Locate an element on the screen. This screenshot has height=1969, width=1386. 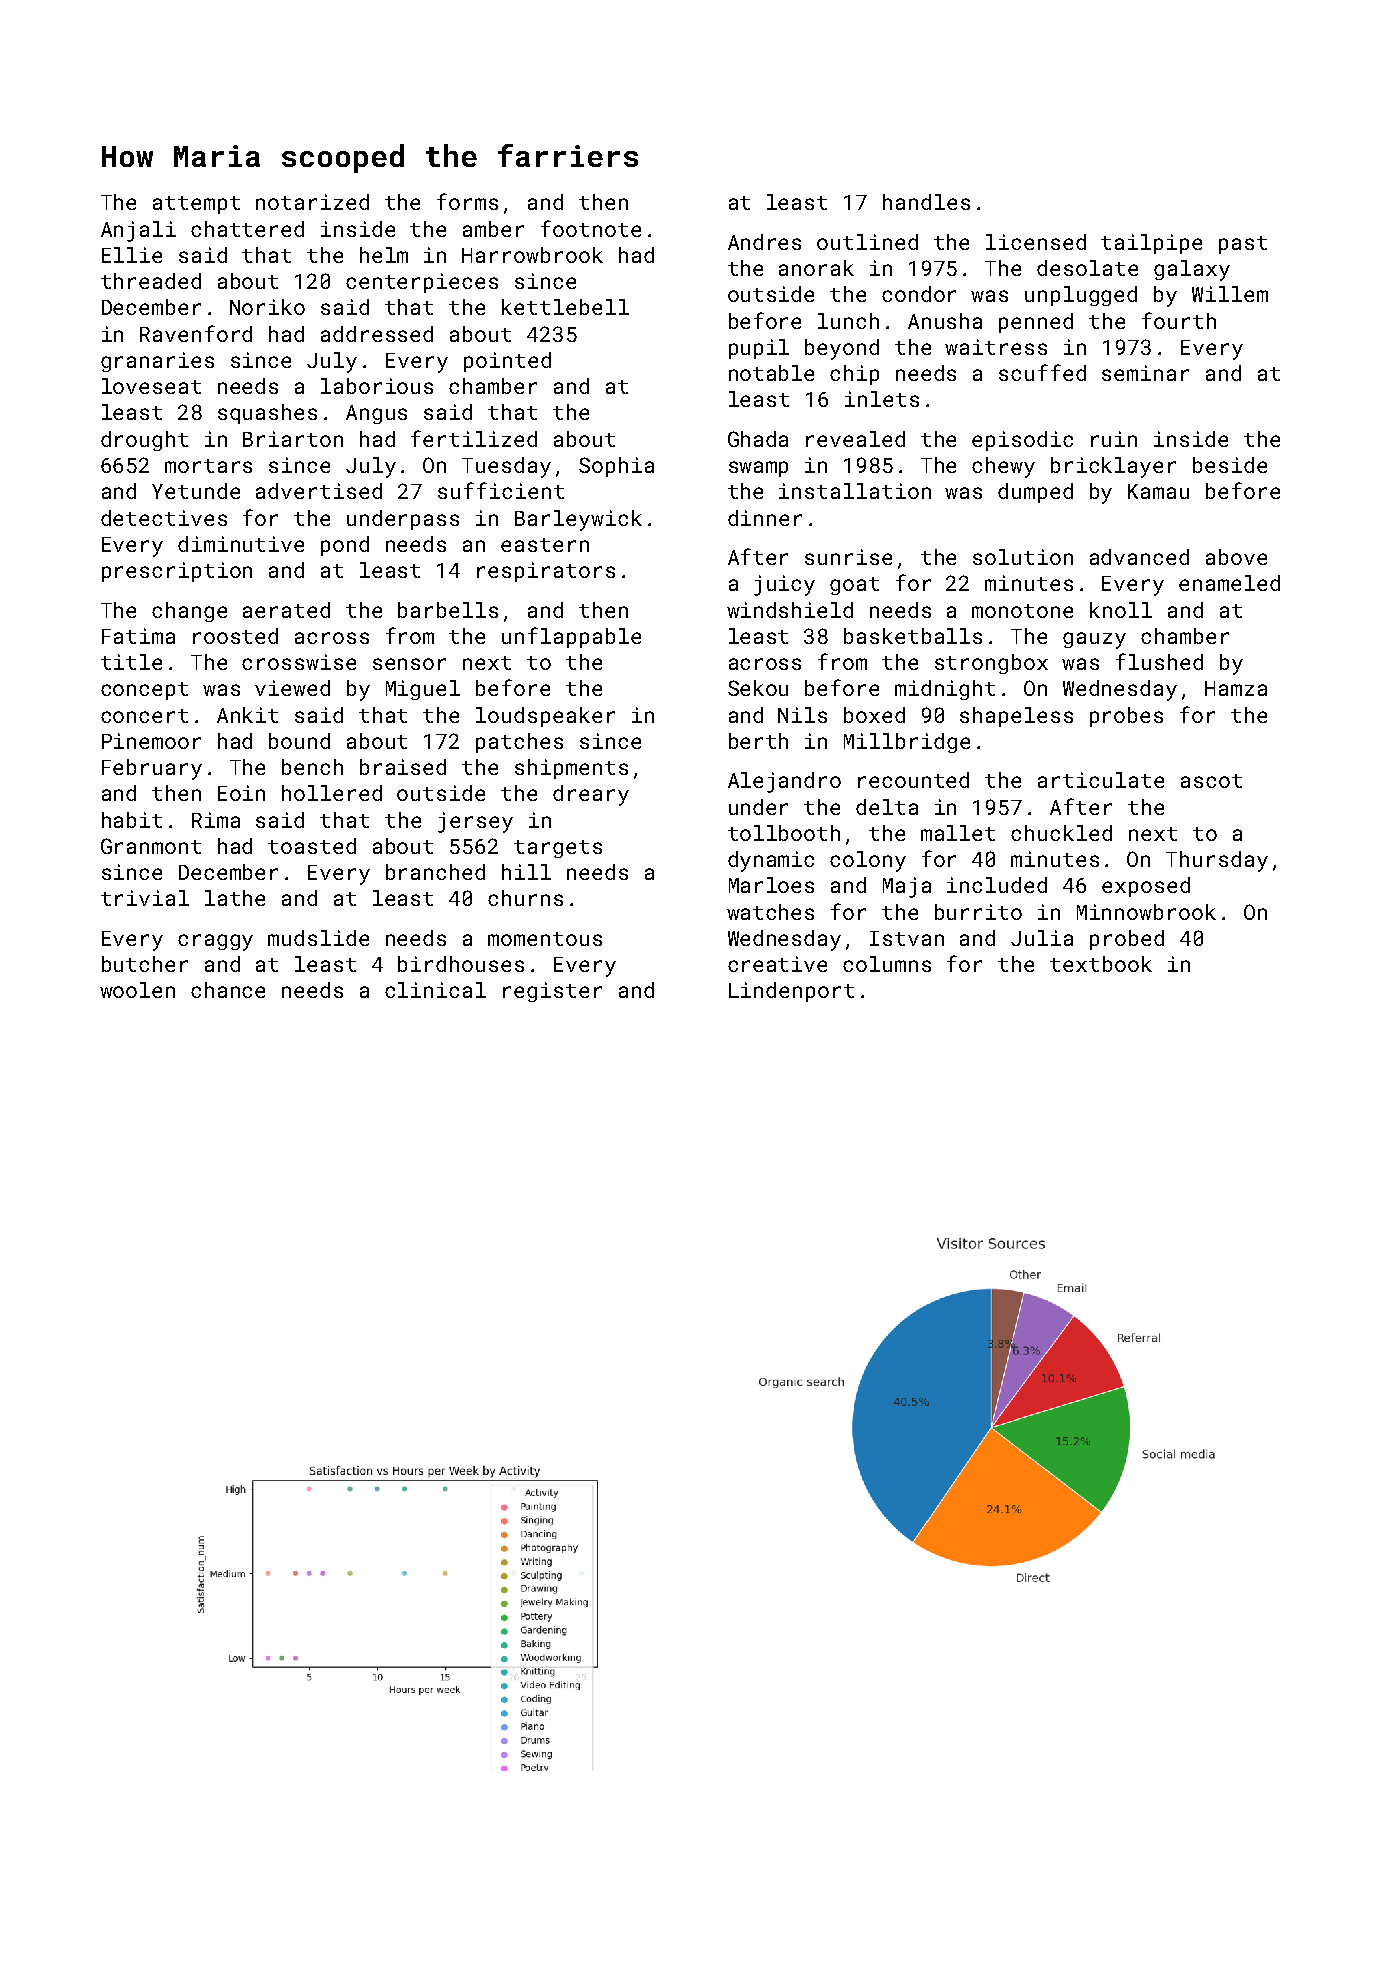
momentous is located at coordinates (545, 939).
